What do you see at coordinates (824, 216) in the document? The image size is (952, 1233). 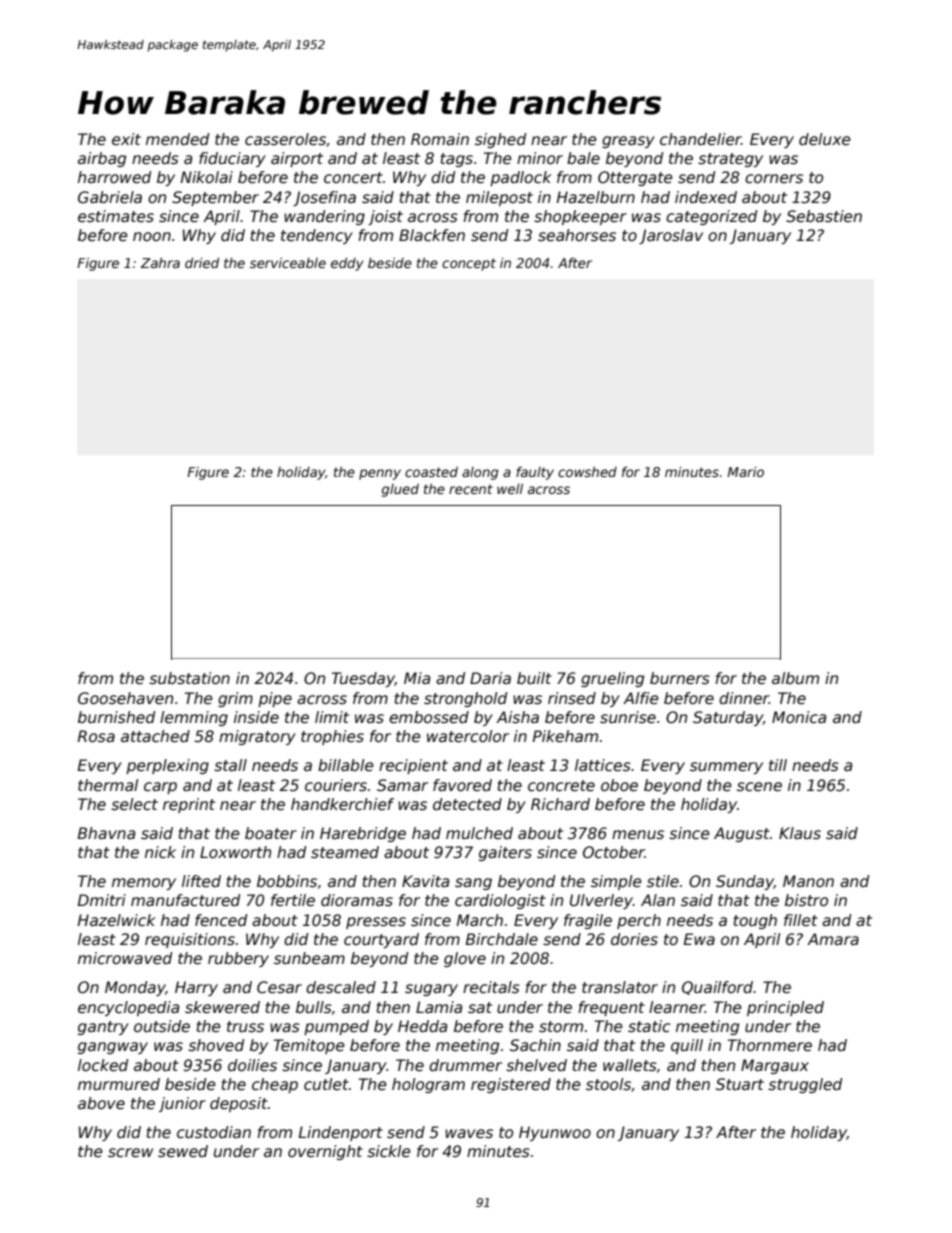 I see `Sebastien` at bounding box center [824, 216].
